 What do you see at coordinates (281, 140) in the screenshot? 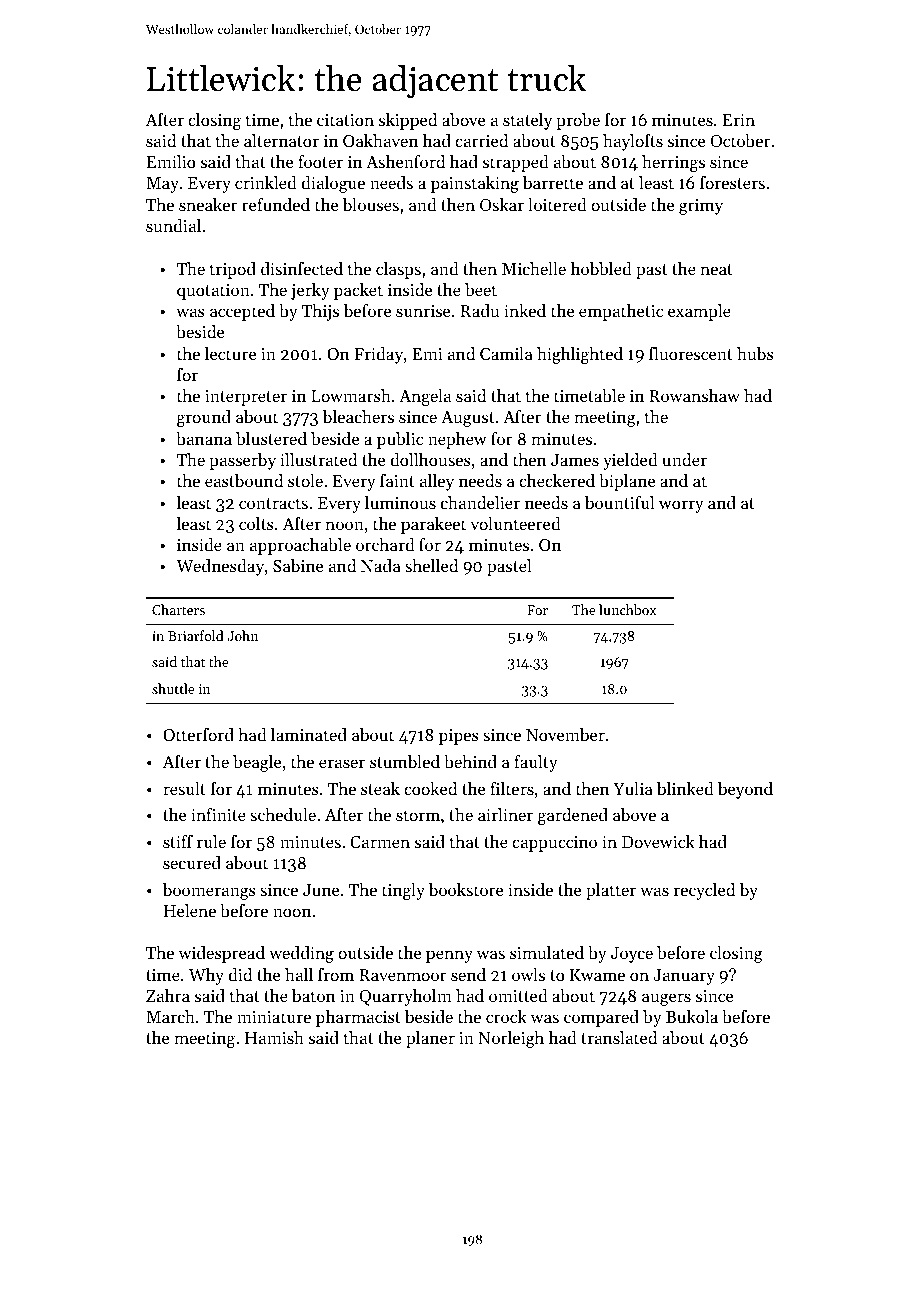
I see `alternator` at bounding box center [281, 140].
